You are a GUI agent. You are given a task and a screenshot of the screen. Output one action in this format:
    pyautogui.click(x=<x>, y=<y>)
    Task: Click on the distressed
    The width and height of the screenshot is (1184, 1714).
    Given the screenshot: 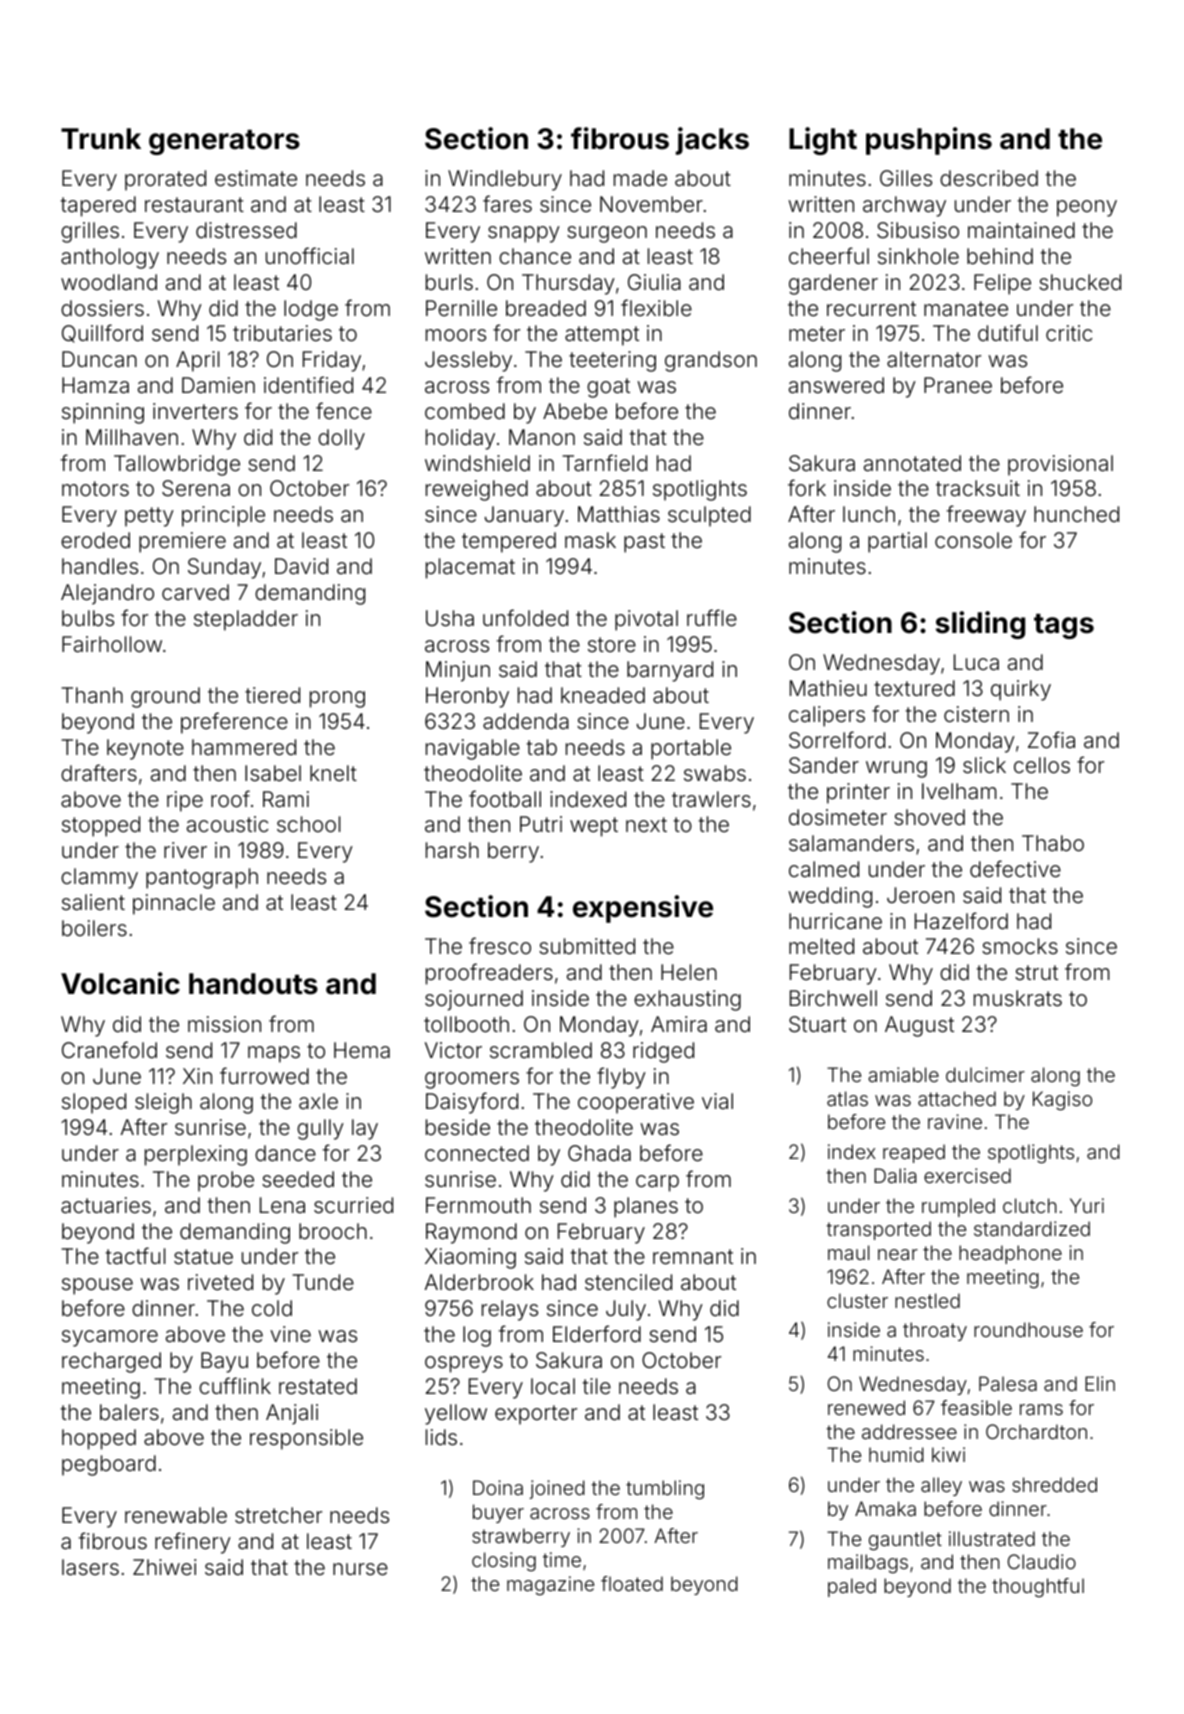 What is the action you would take?
    pyautogui.click(x=246, y=230)
